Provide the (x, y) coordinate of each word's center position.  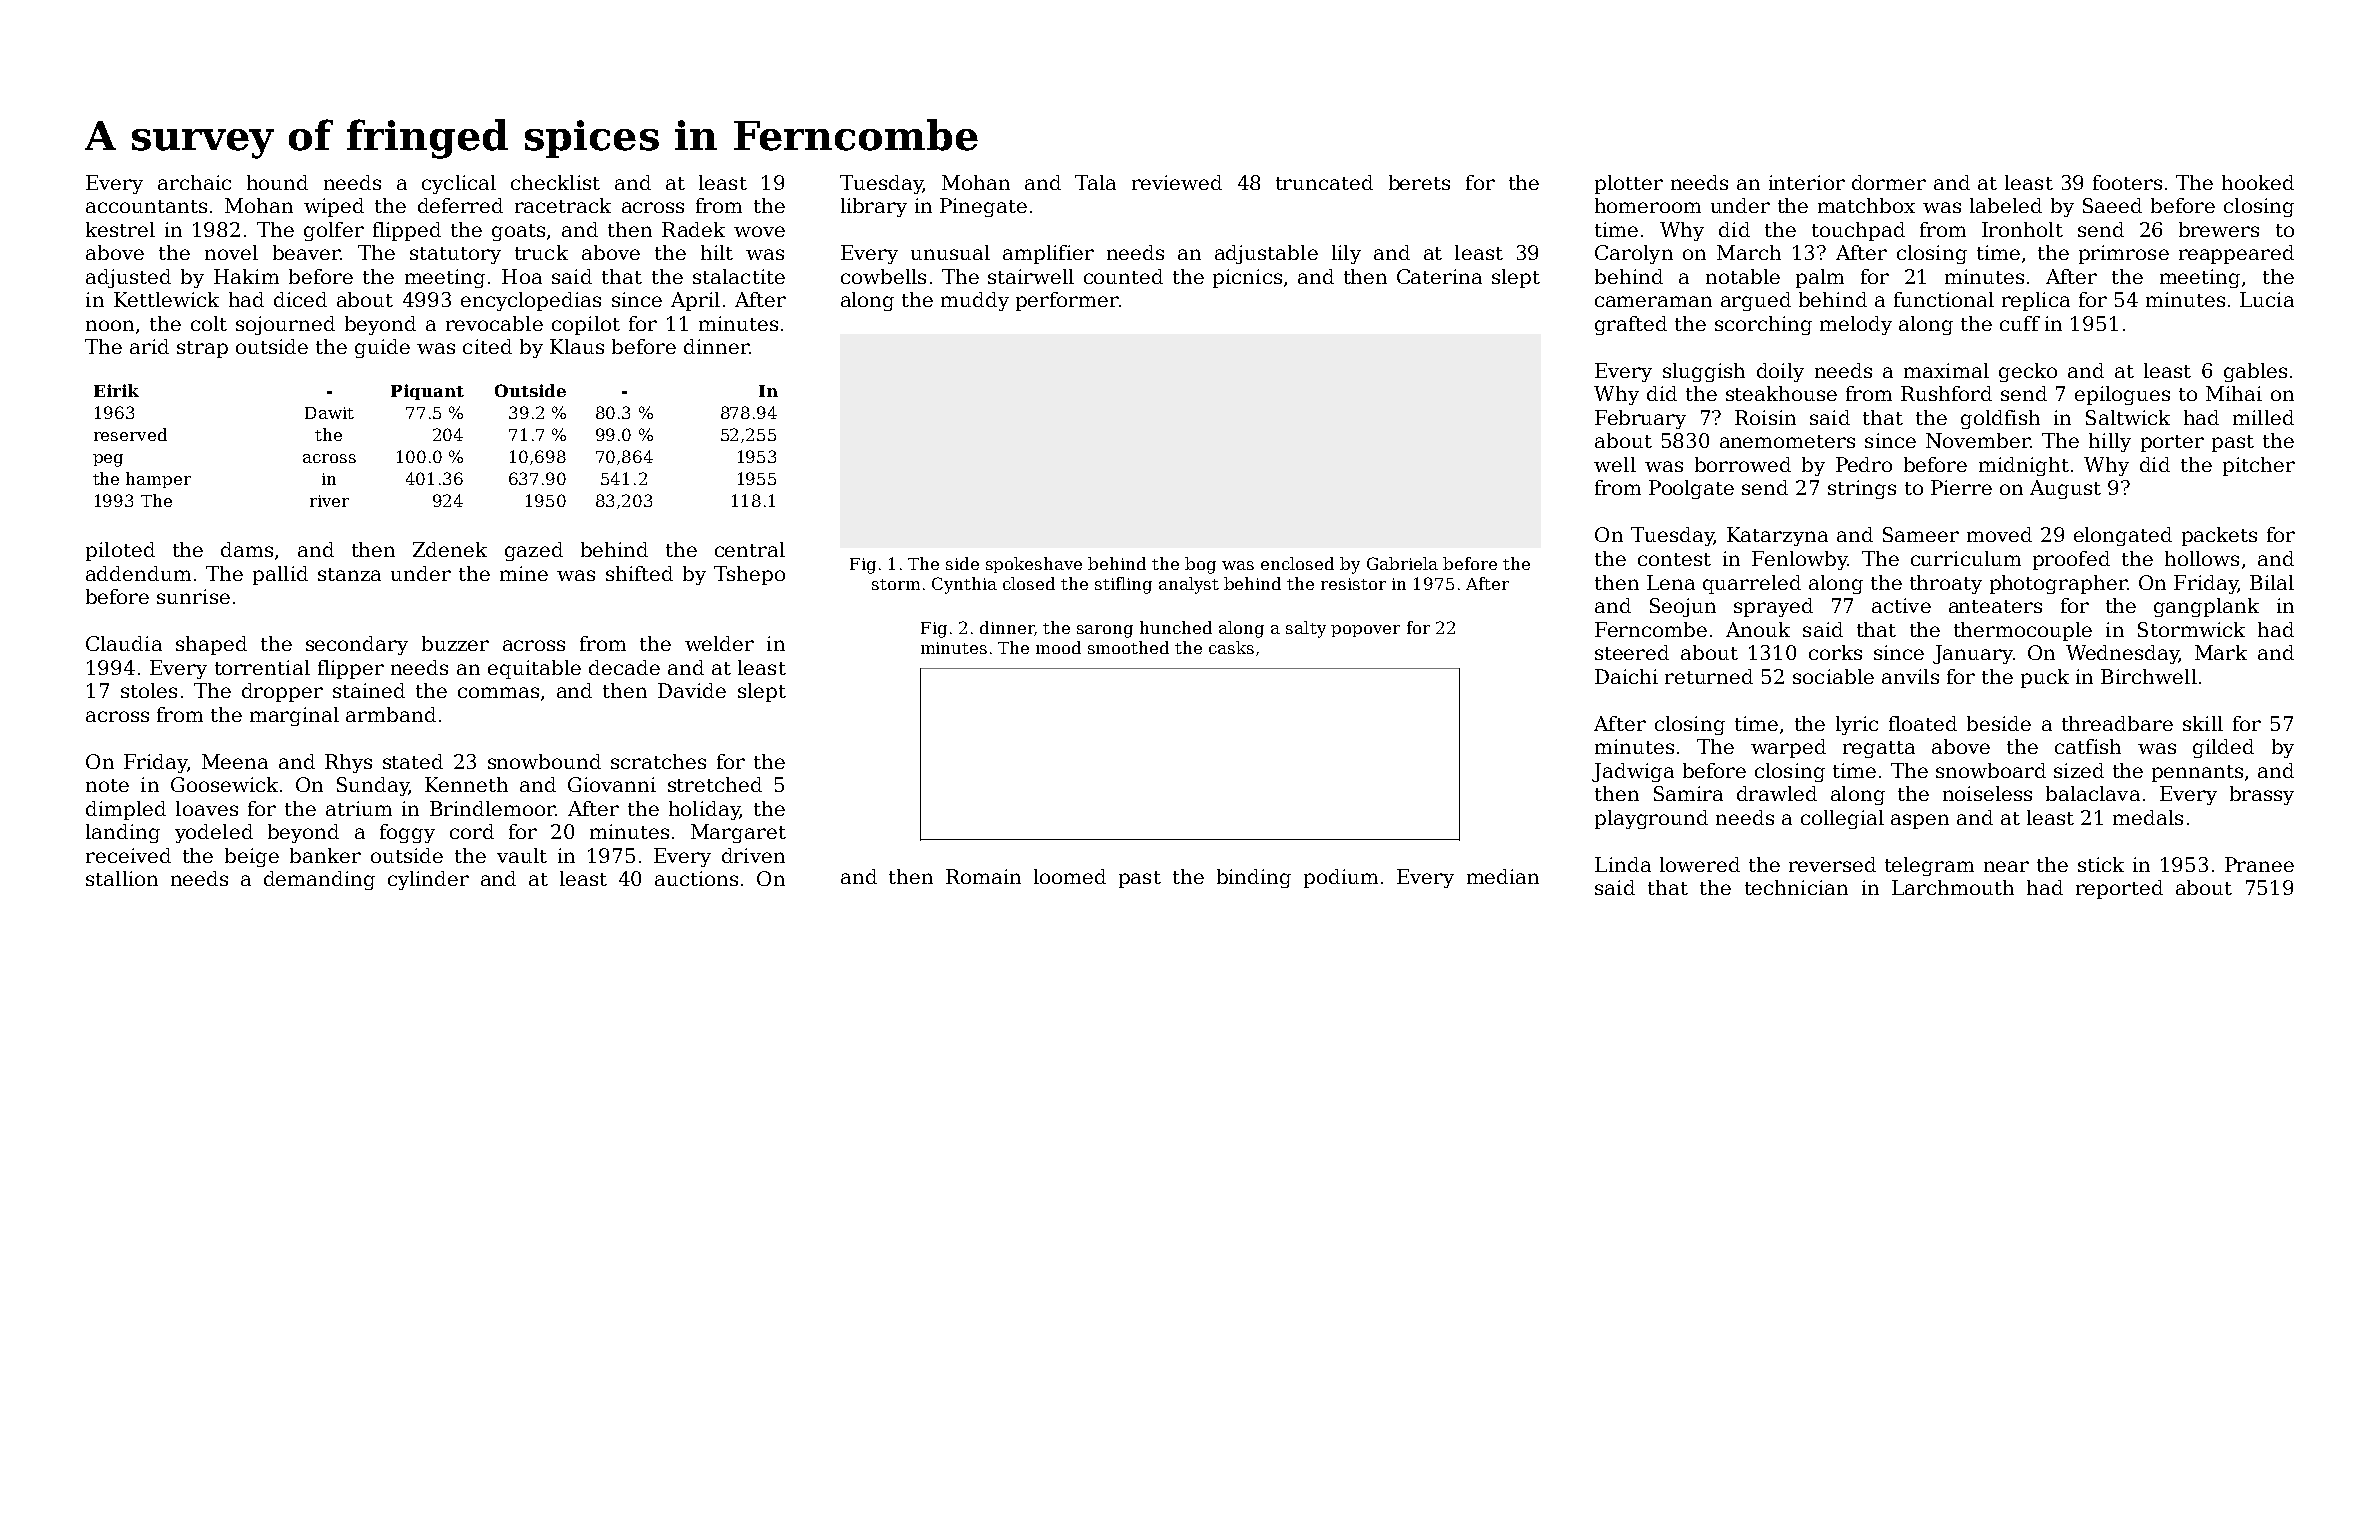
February (1640, 419)
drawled (1777, 793)
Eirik (116, 390)
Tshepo (749, 575)
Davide (692, 690)
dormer (1889, 182)
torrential (262, 667)
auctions (696, 878)
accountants (146, 206)
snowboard (1991, 770)
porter (2172, 443)
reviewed (1177, 182)
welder (719, 643)
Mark (2221, 652)
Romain (983, 876)
